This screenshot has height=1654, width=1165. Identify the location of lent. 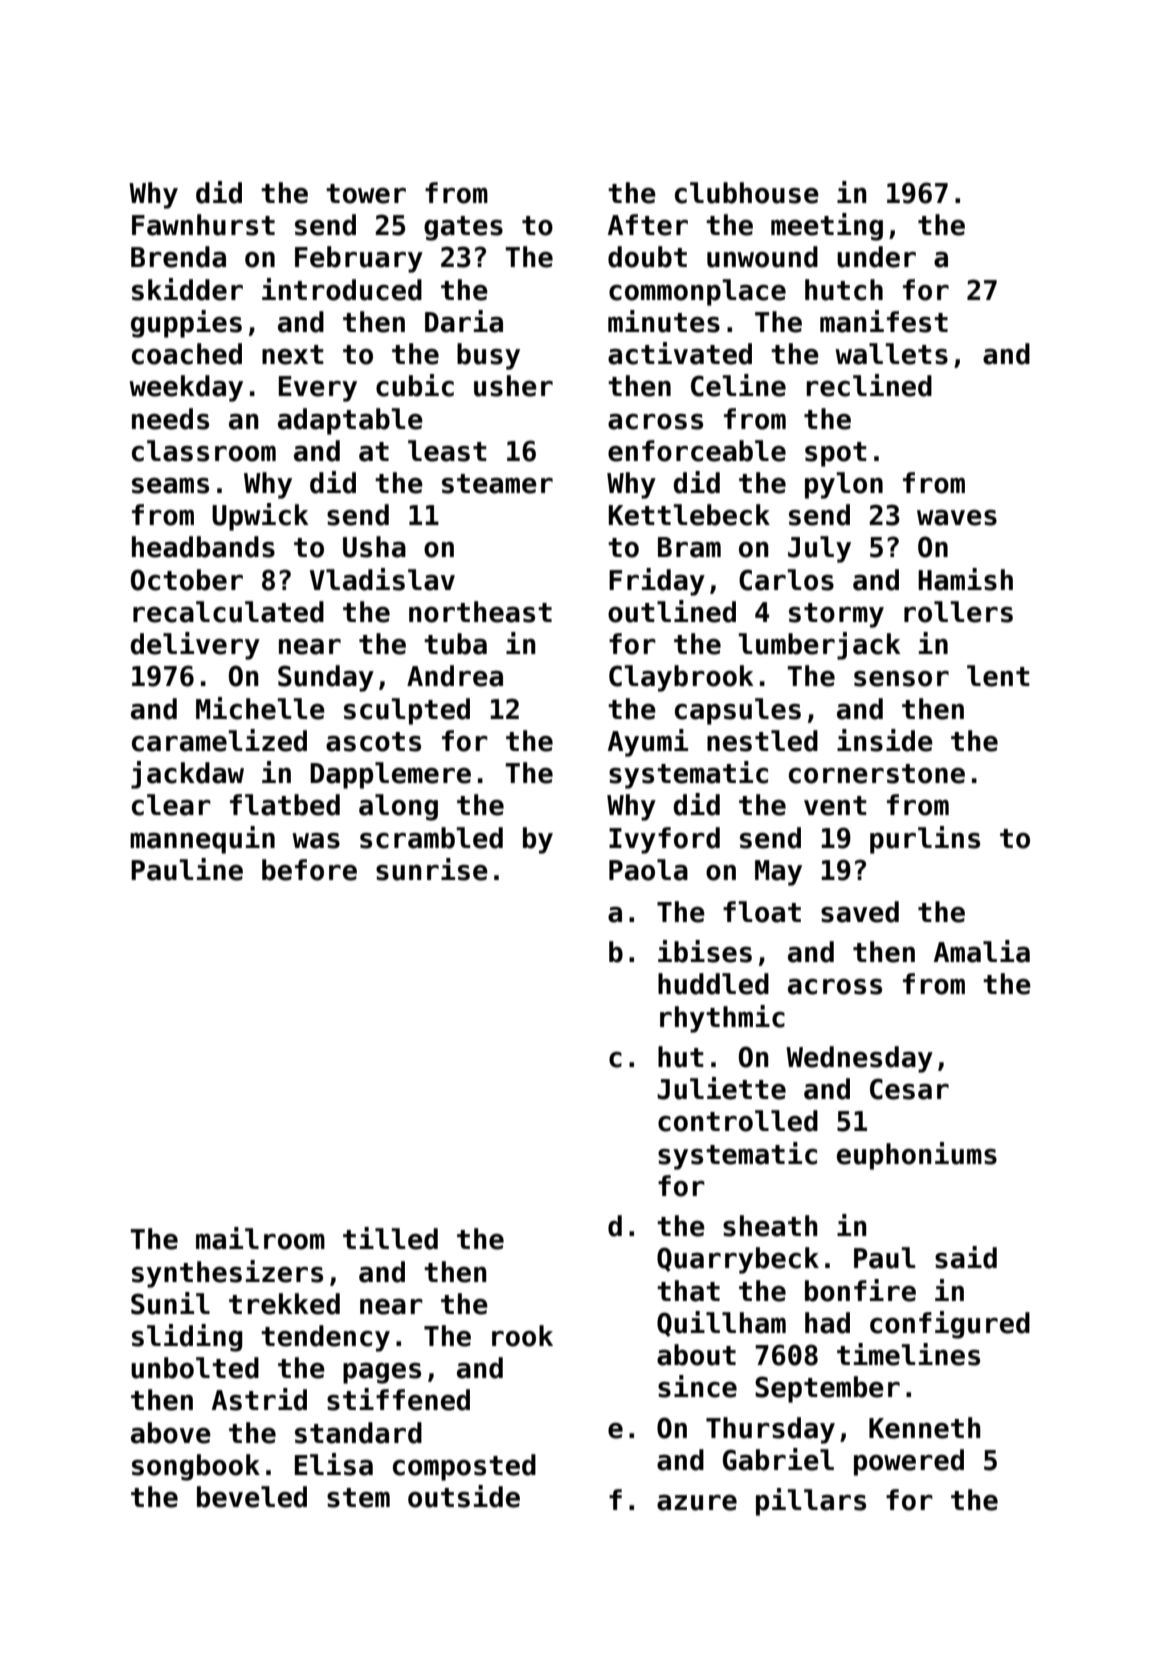
(998, 676).
